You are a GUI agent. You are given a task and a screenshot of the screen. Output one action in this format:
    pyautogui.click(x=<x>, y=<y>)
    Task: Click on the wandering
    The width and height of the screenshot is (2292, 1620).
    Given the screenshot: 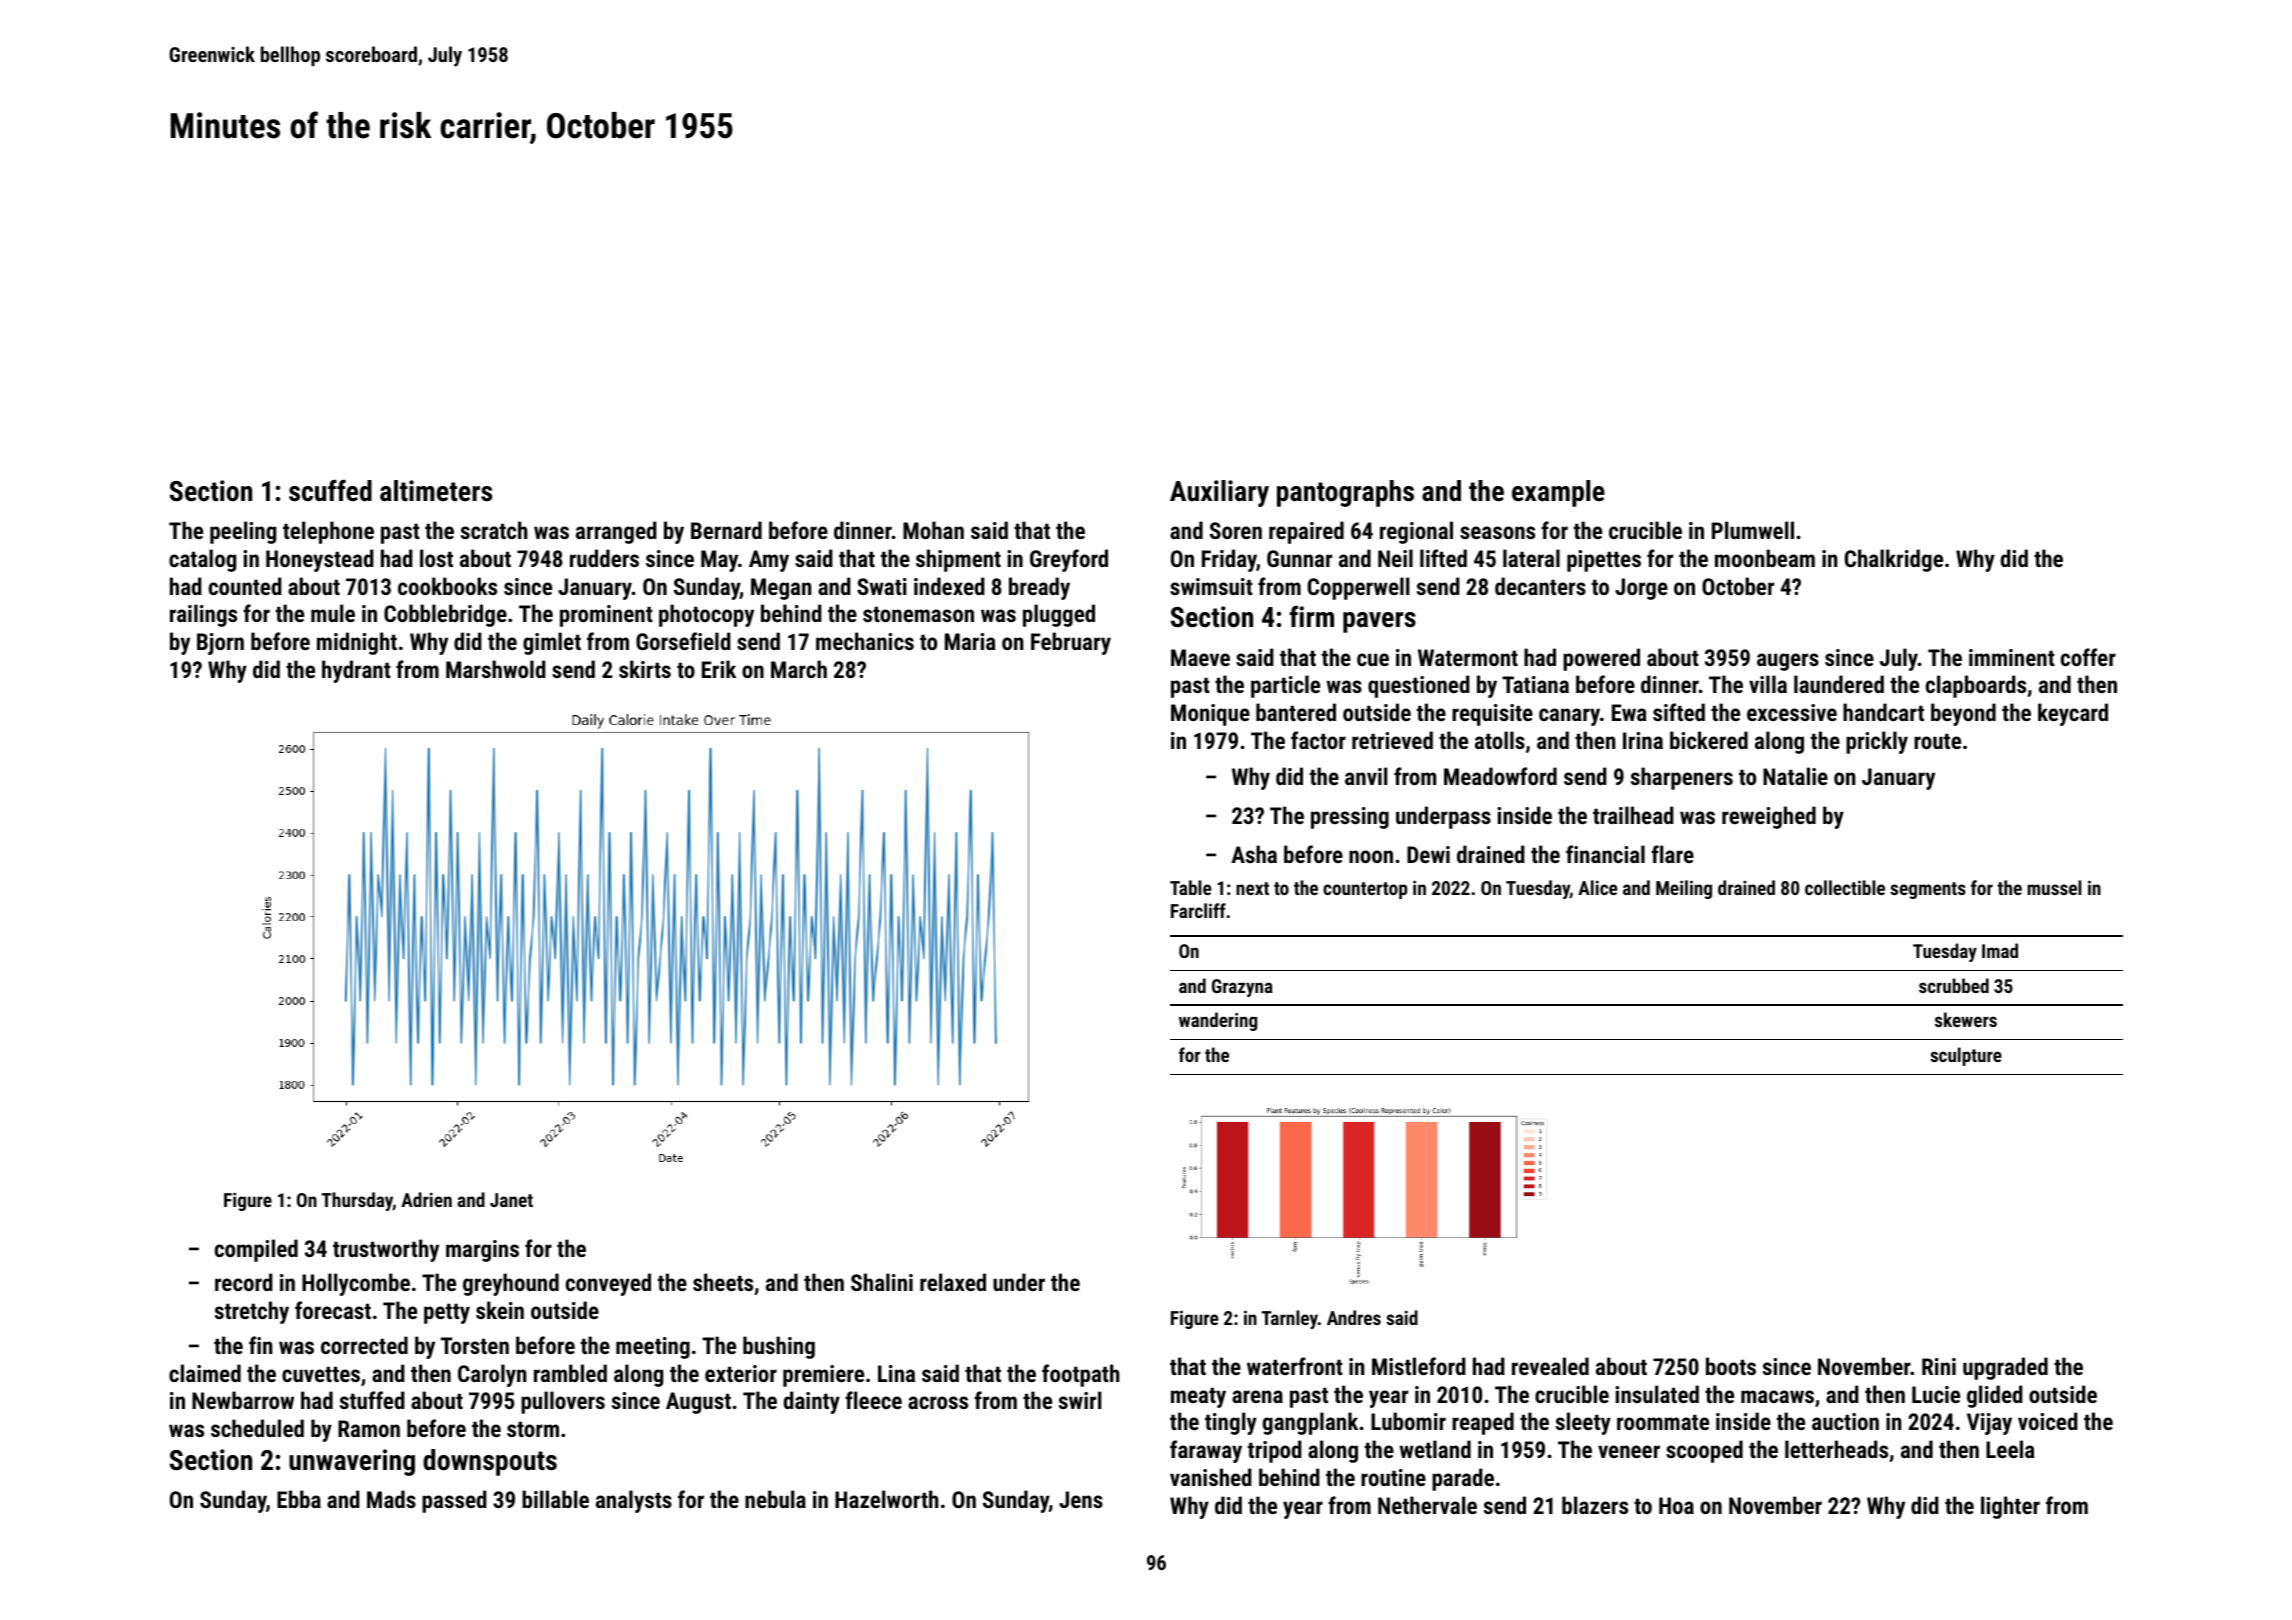 What is the action you would take?
    pyautogui.click(x=1218, y=1021)
